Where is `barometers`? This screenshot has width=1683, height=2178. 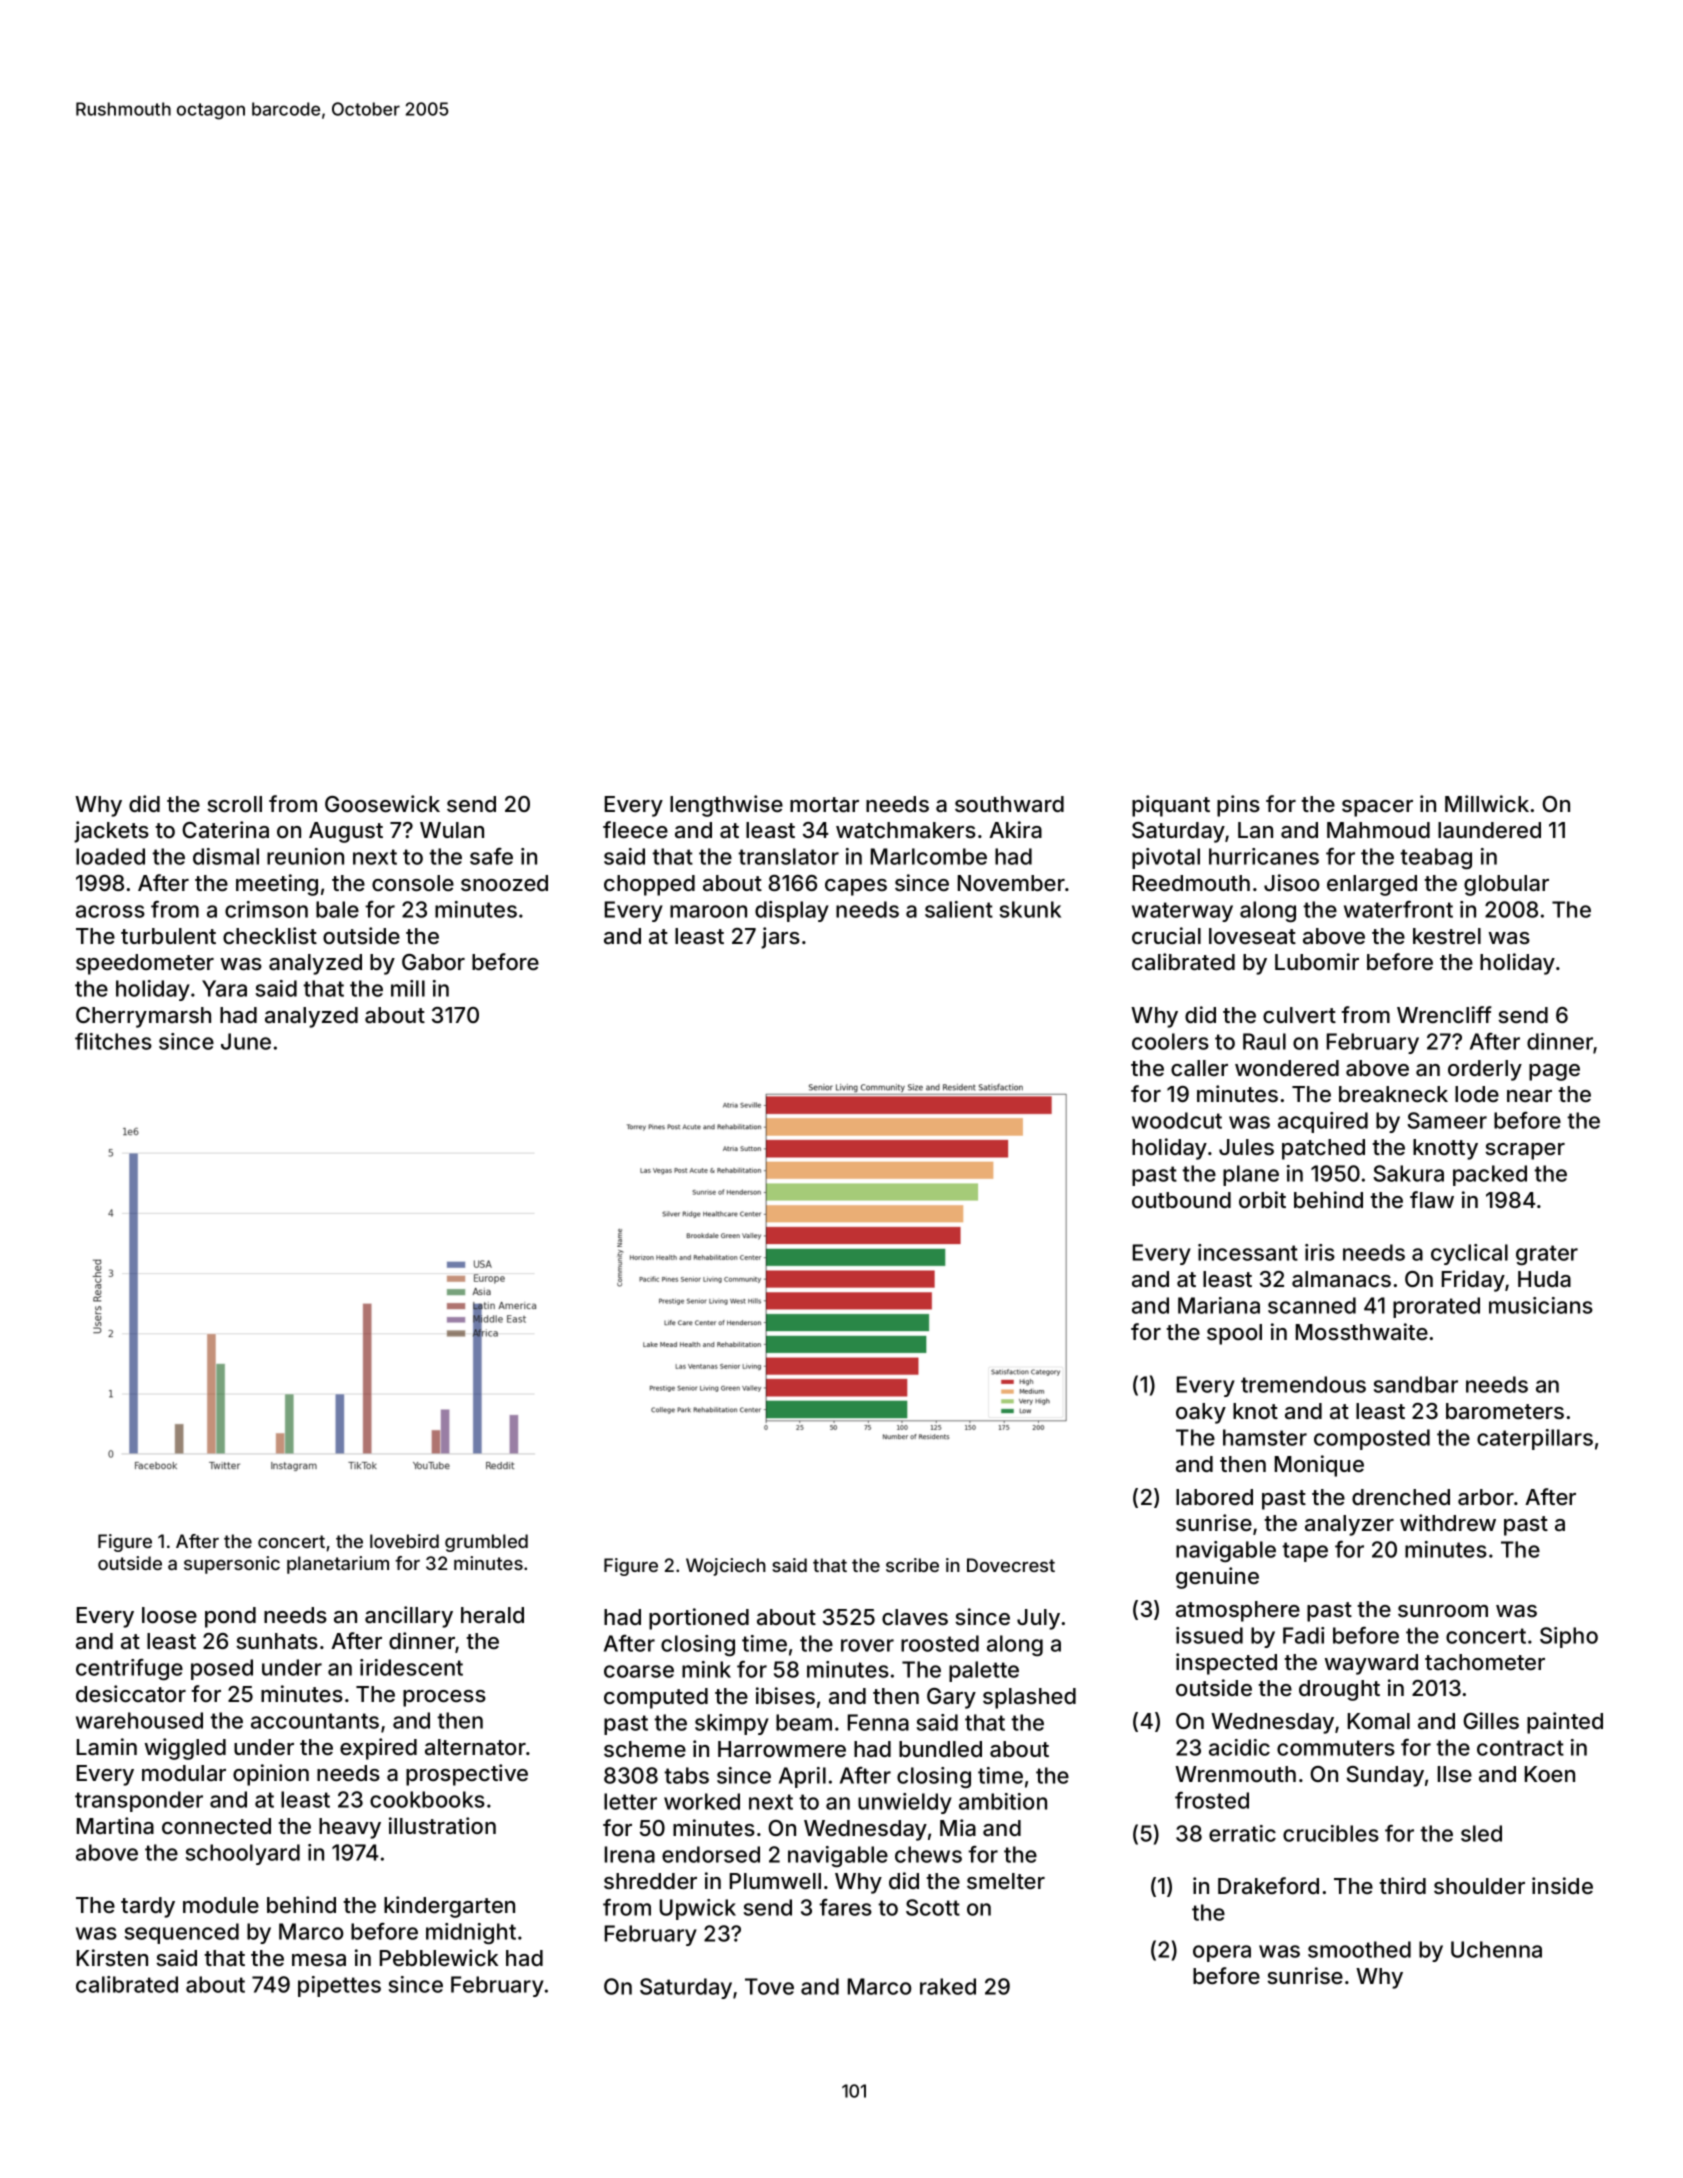 barometers is located at coordinates (1505, 1411).
